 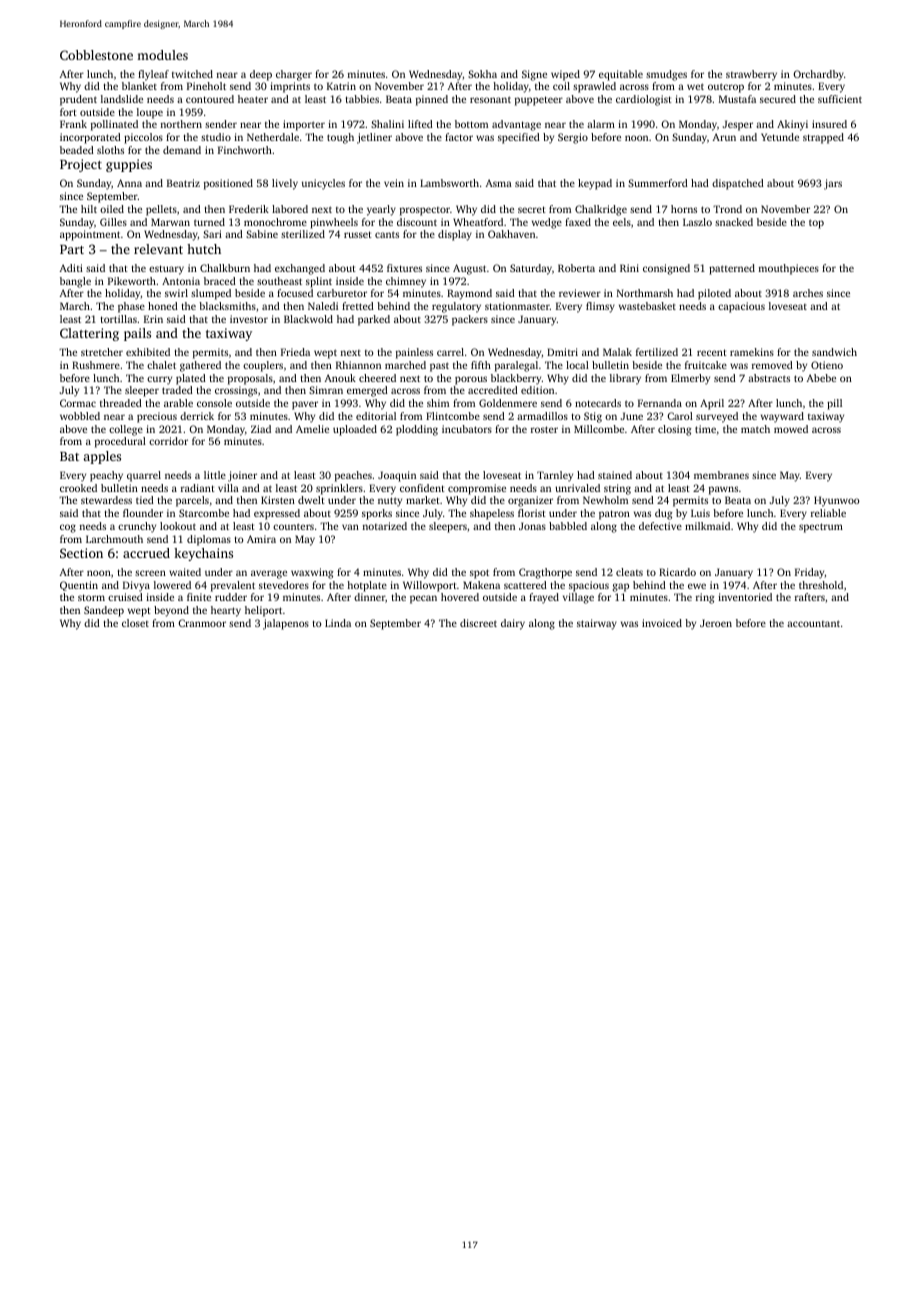 What do you see at coordinates (545, 573) in the document?
I see `Cragthorpe` at bounding box center [545, 573].
